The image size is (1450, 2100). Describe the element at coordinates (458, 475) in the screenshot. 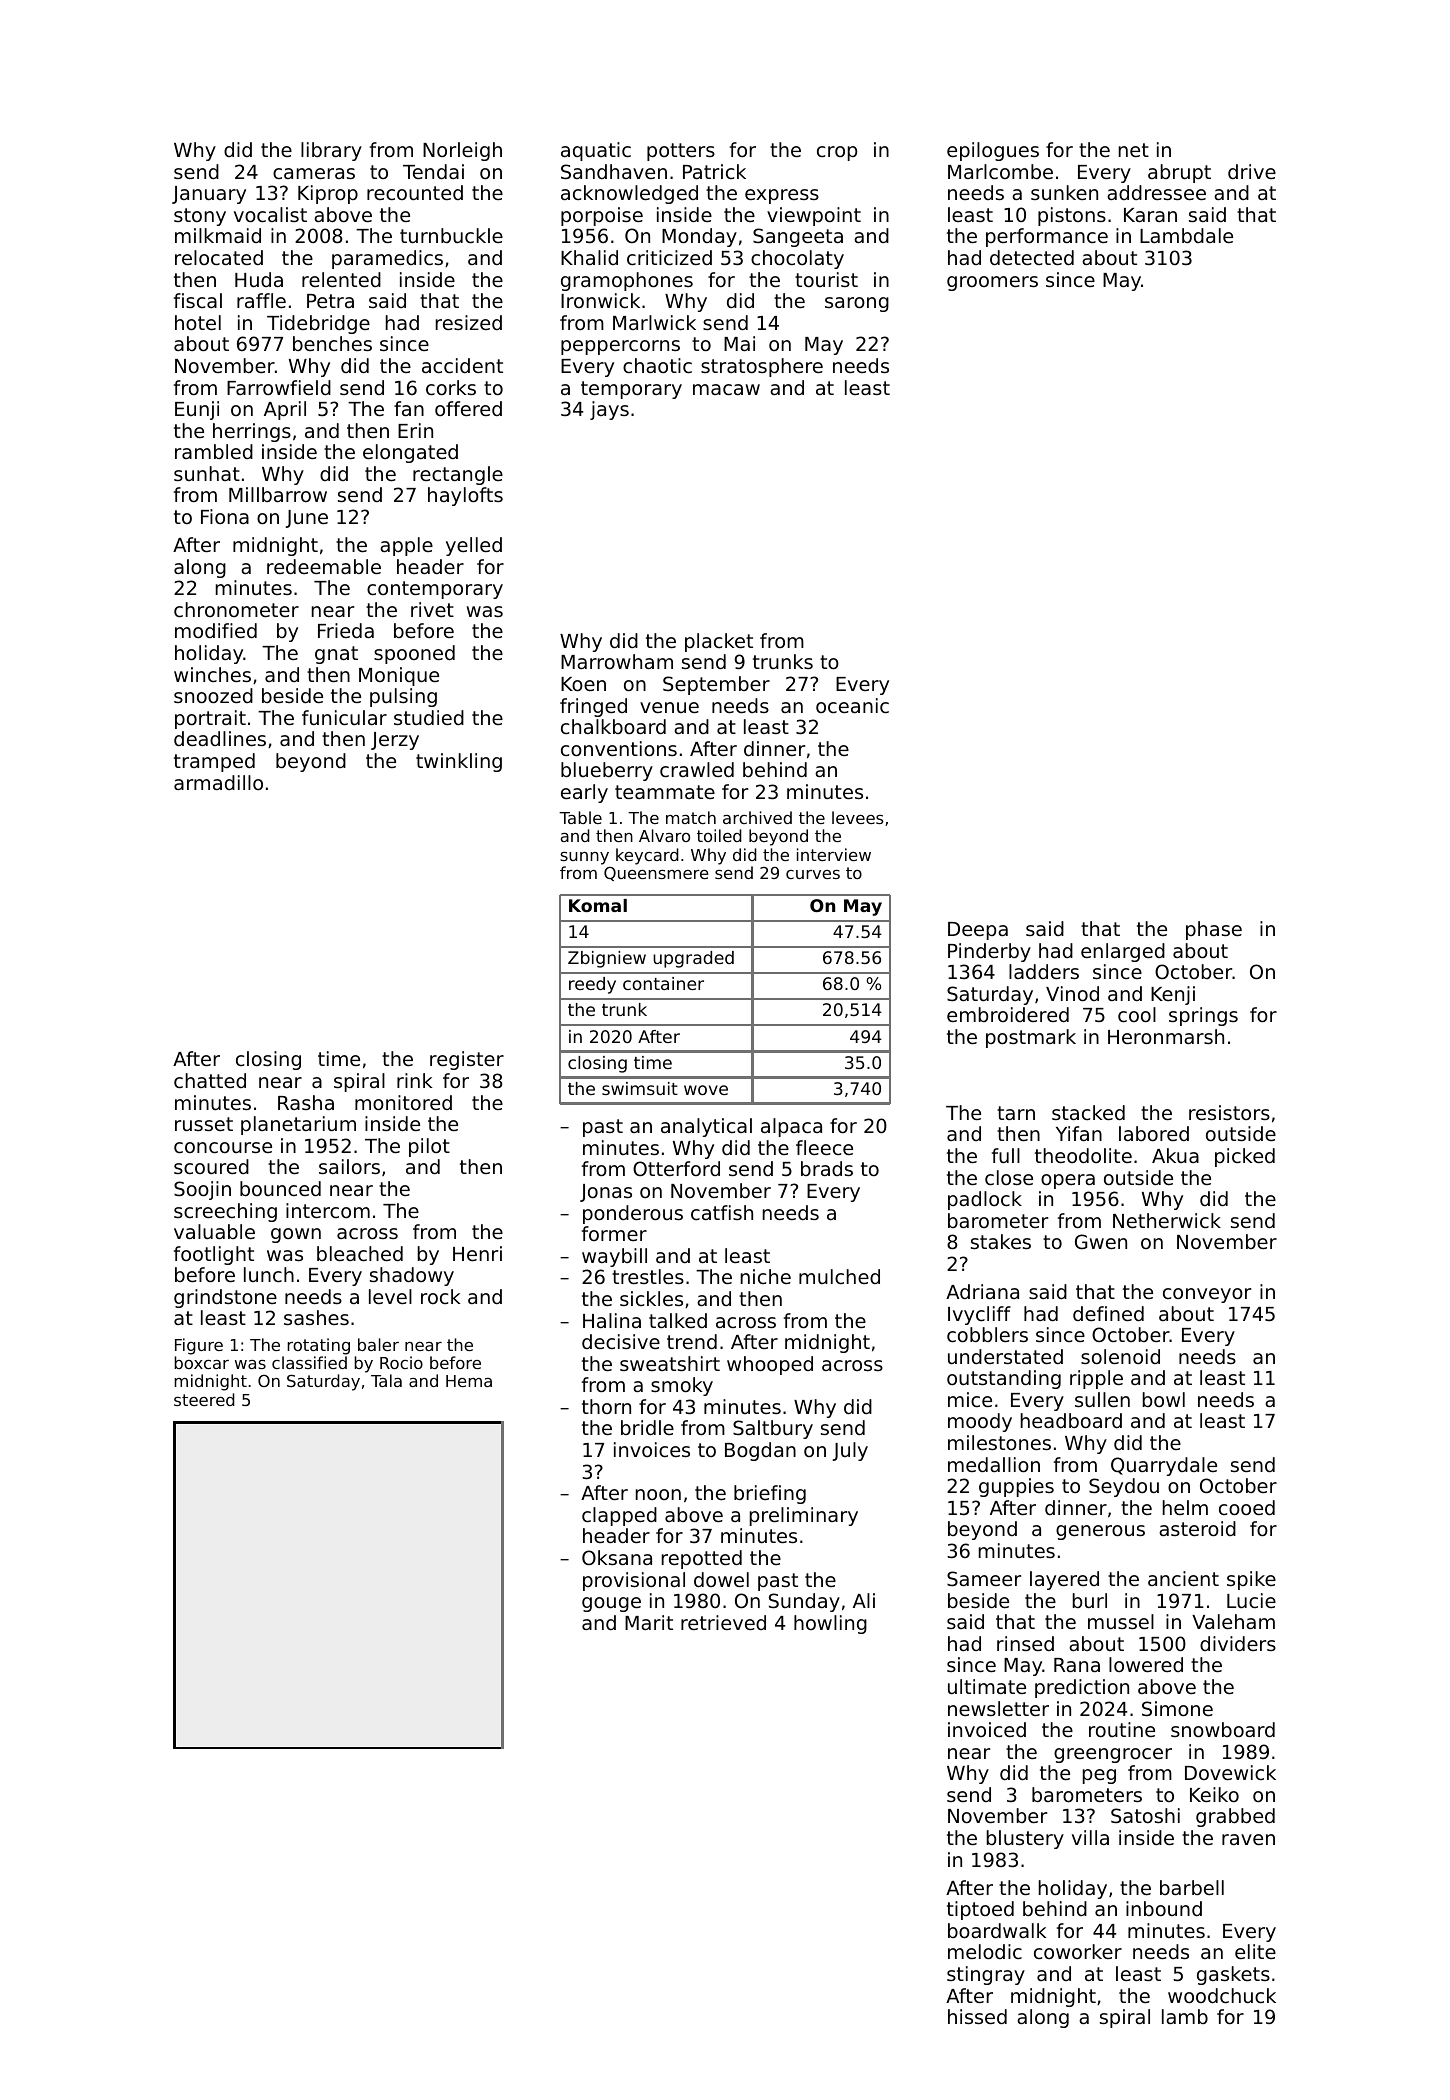

I see `rectangle` at that location.
